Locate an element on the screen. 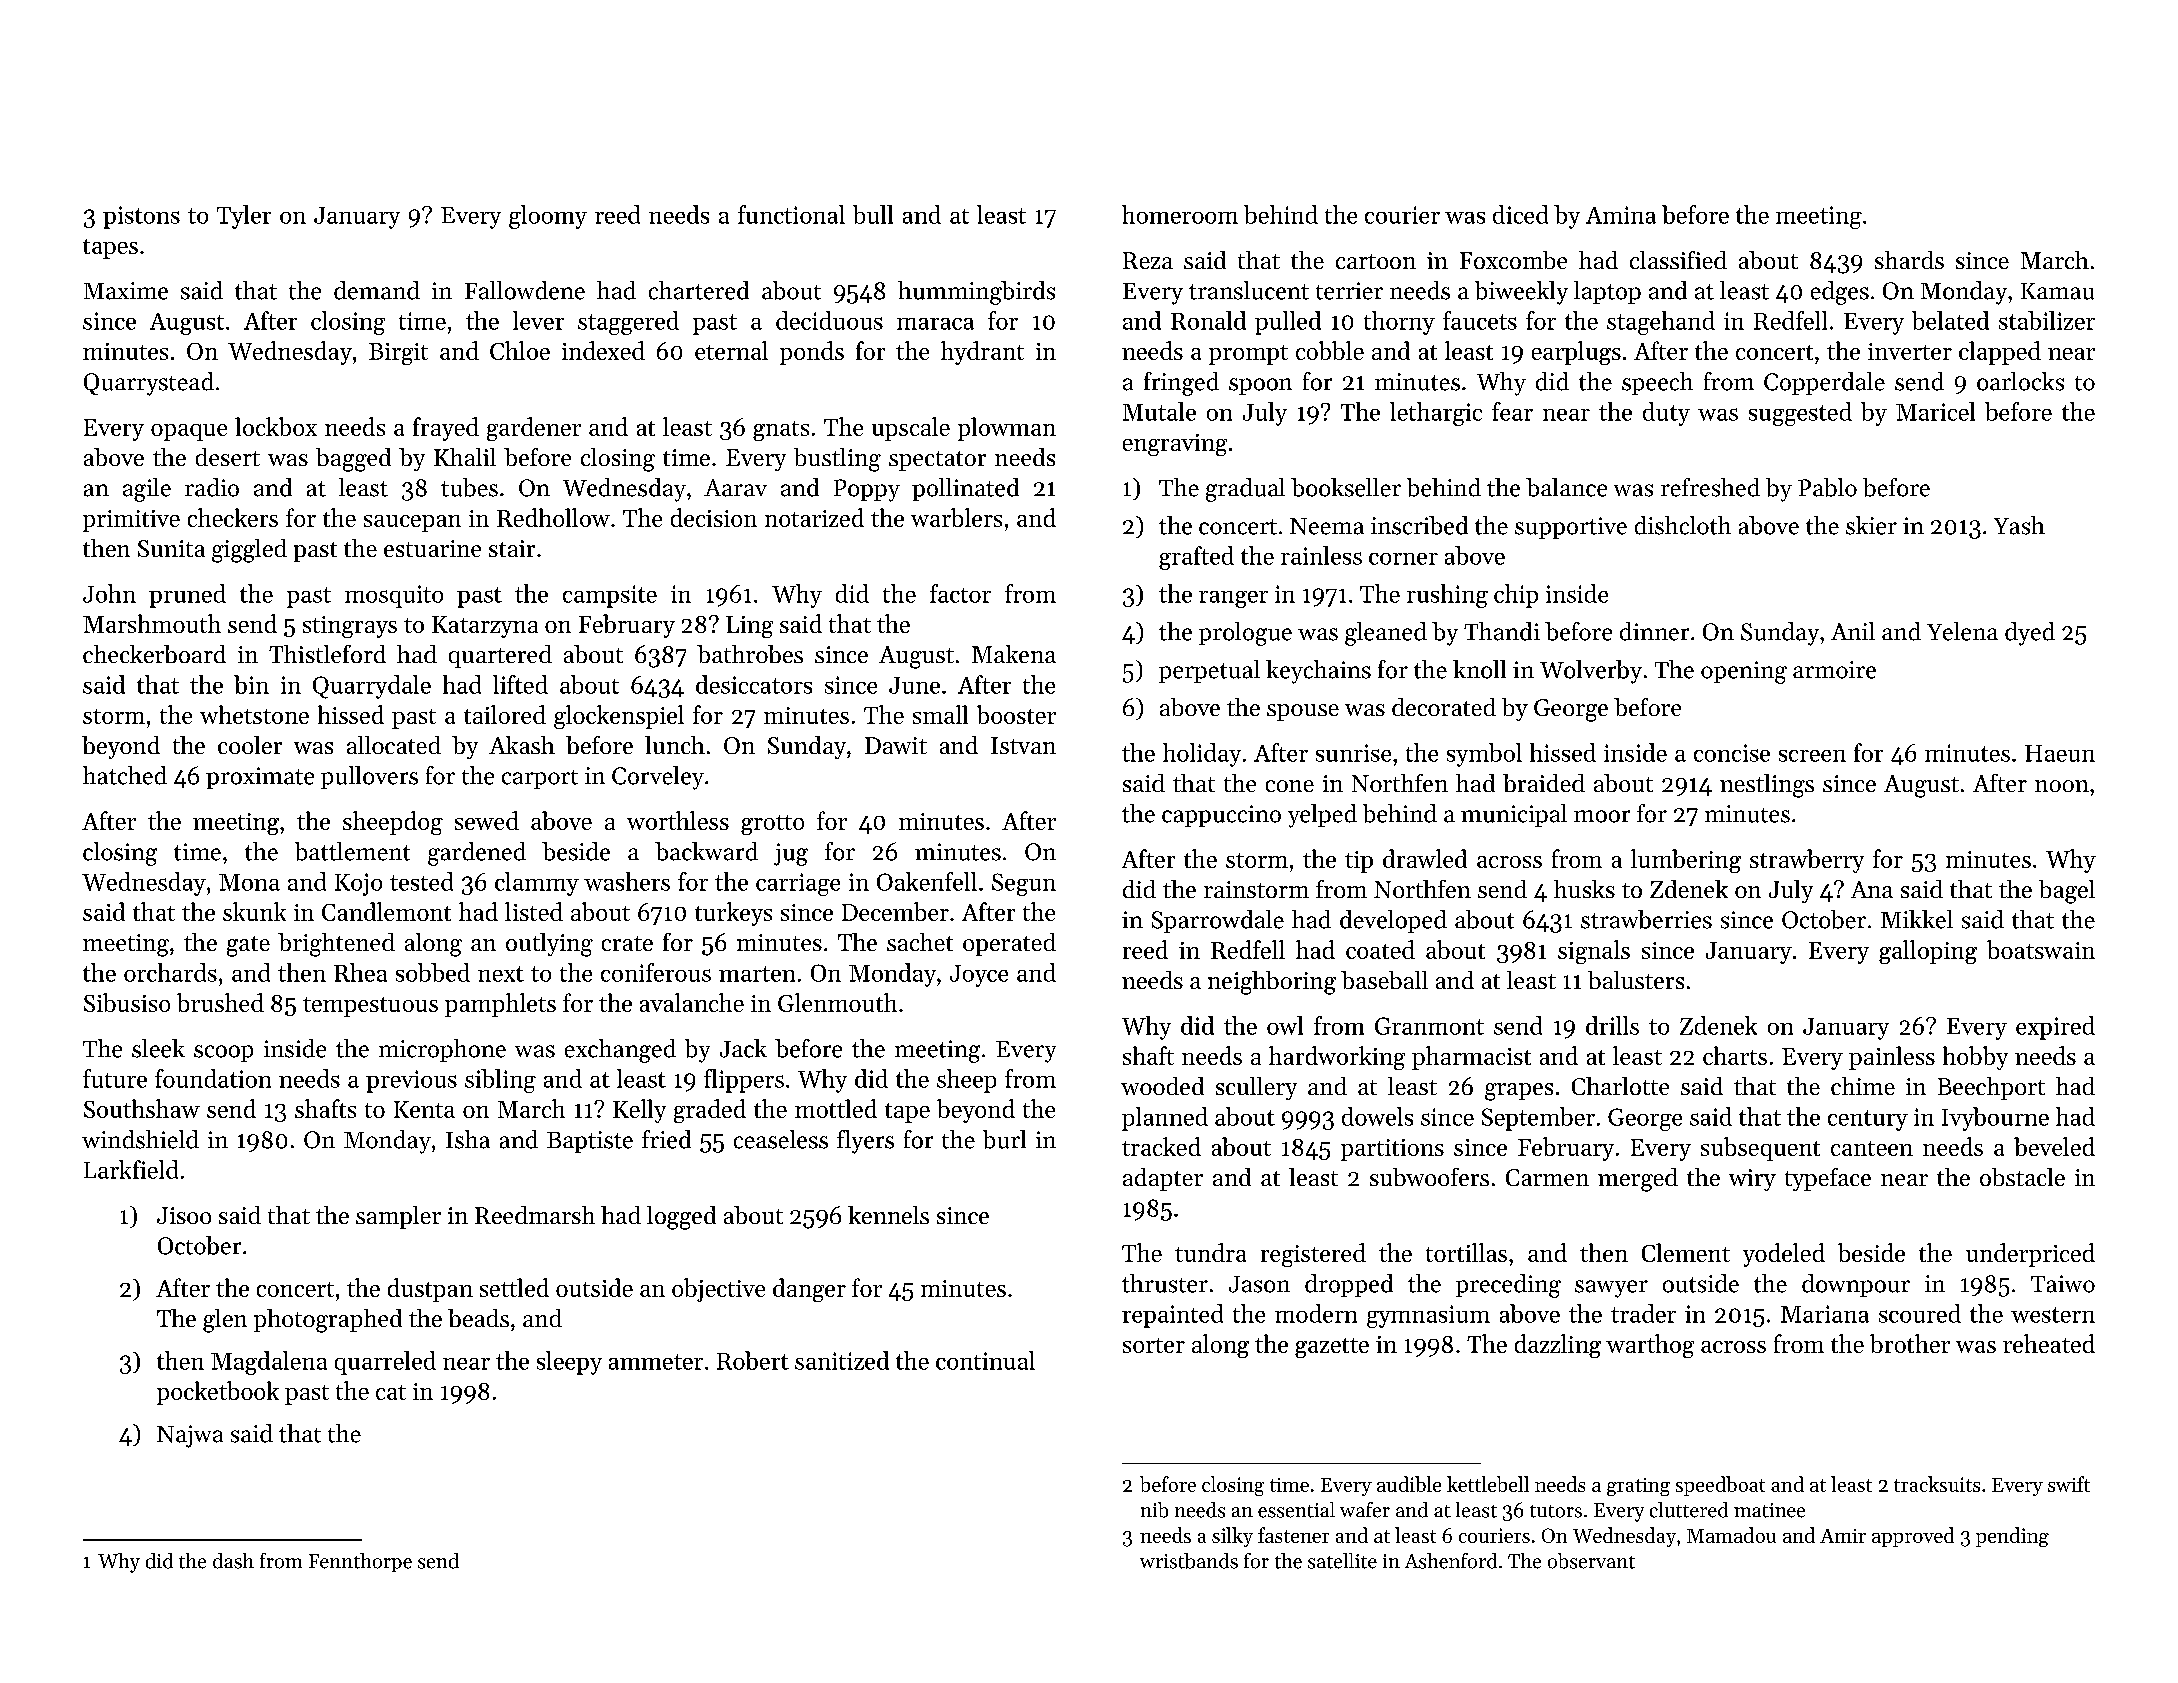 Image resolution: width=2178 pixels, height=1683 pixels. Quarrydale is located at coordinates (372, 687).
